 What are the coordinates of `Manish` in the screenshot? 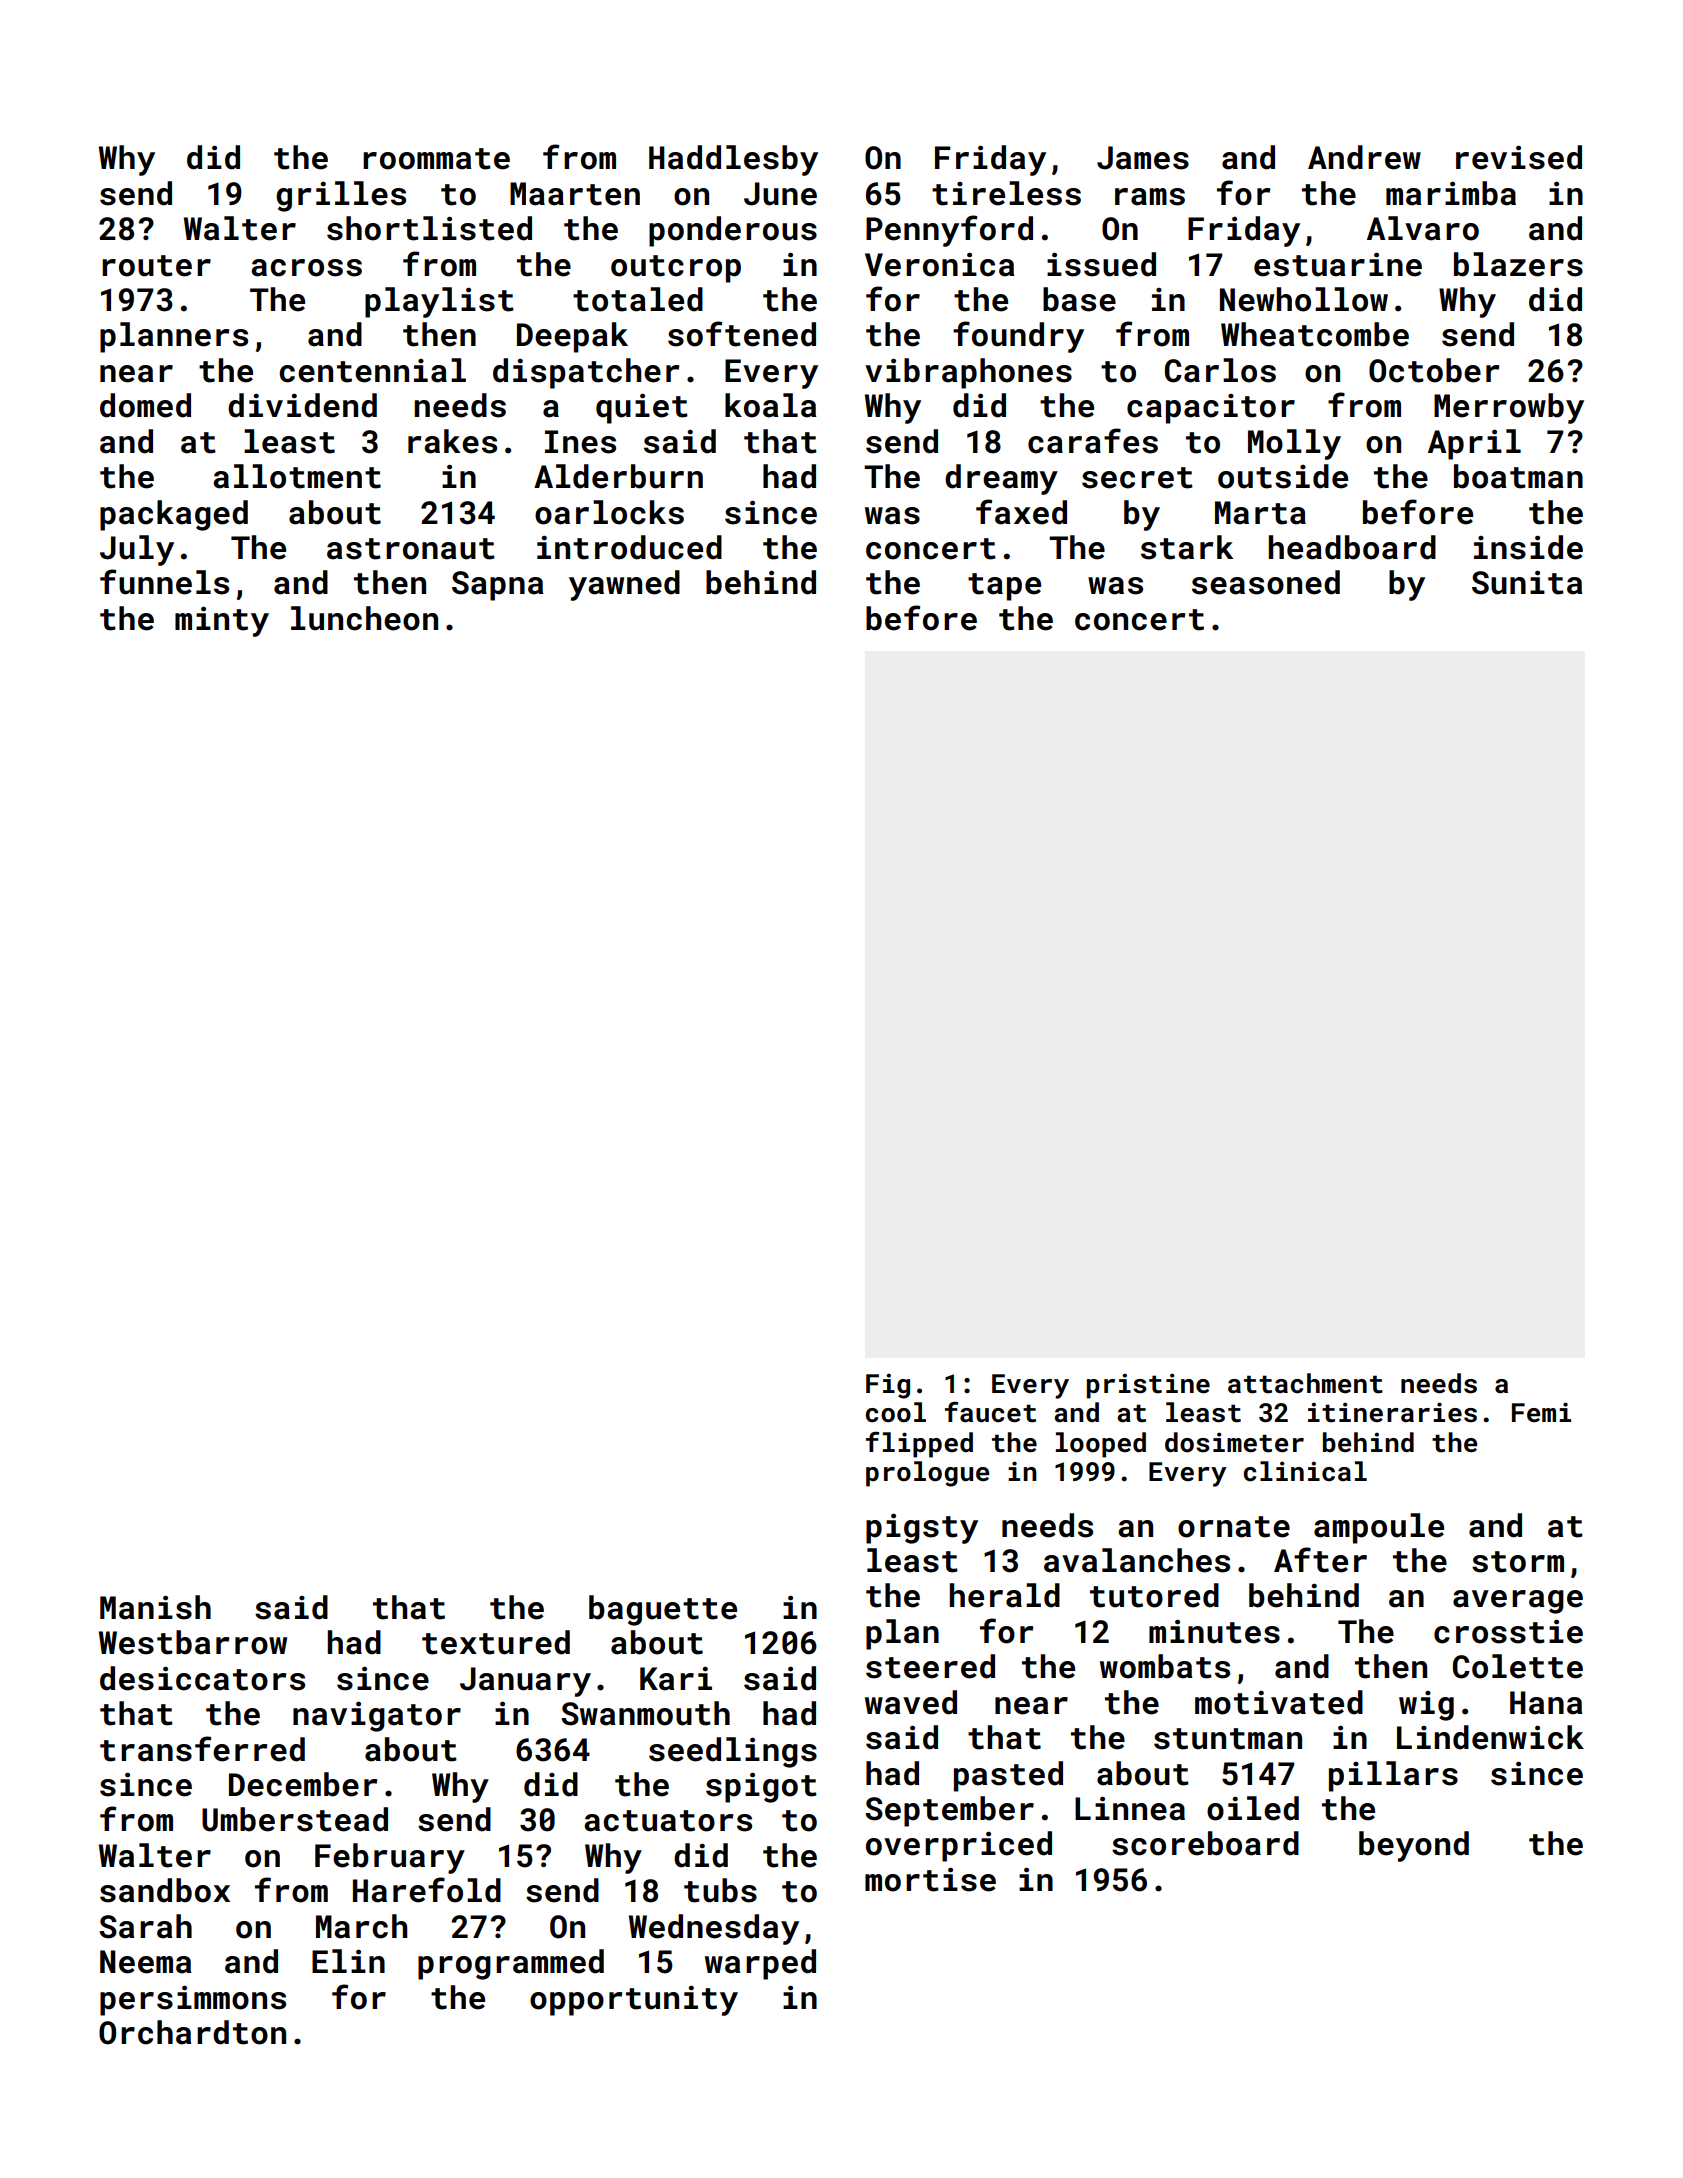 It's located at (155, 1607).
